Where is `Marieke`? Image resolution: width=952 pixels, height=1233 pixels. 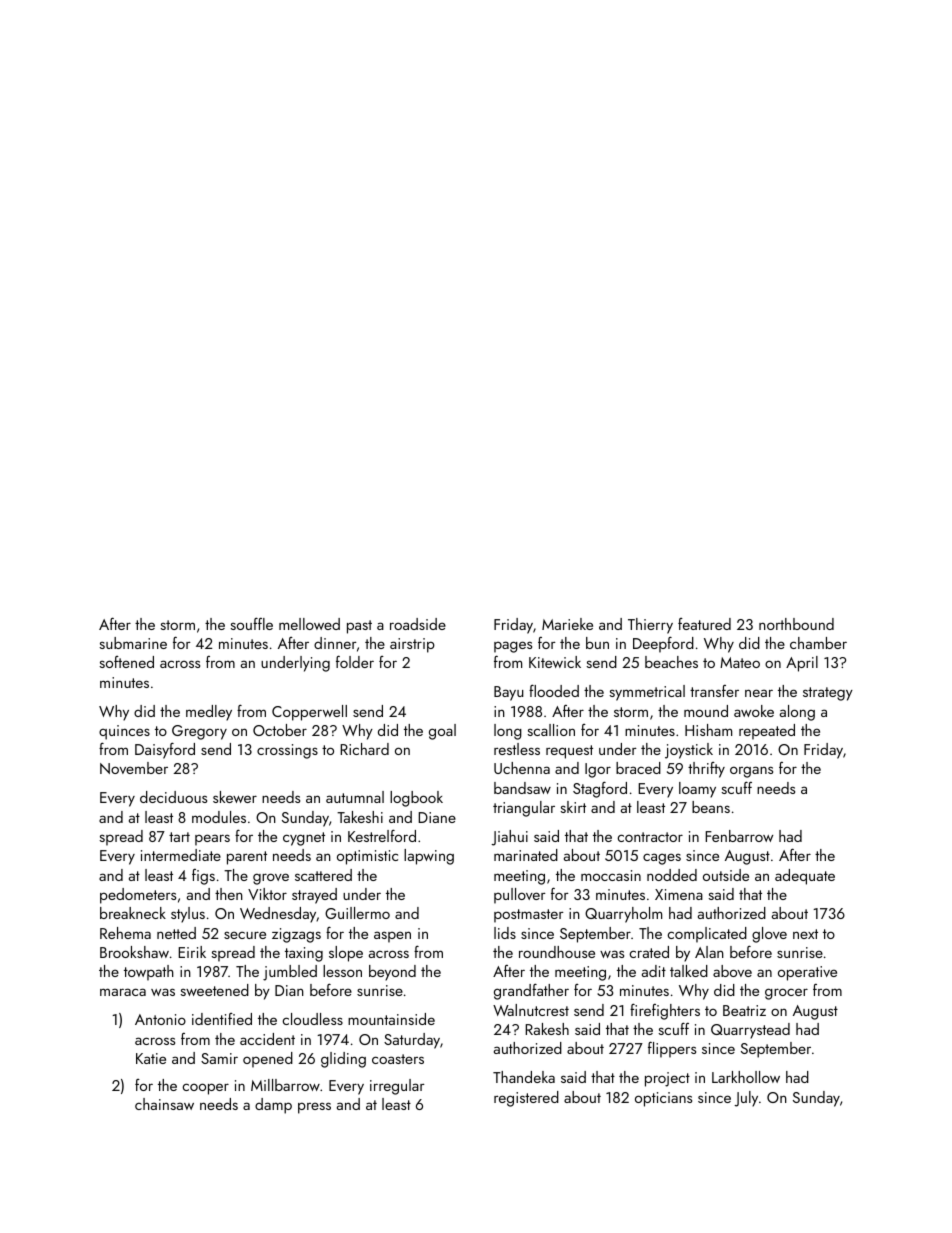 Marieke is located at coordinates (567, 624).
